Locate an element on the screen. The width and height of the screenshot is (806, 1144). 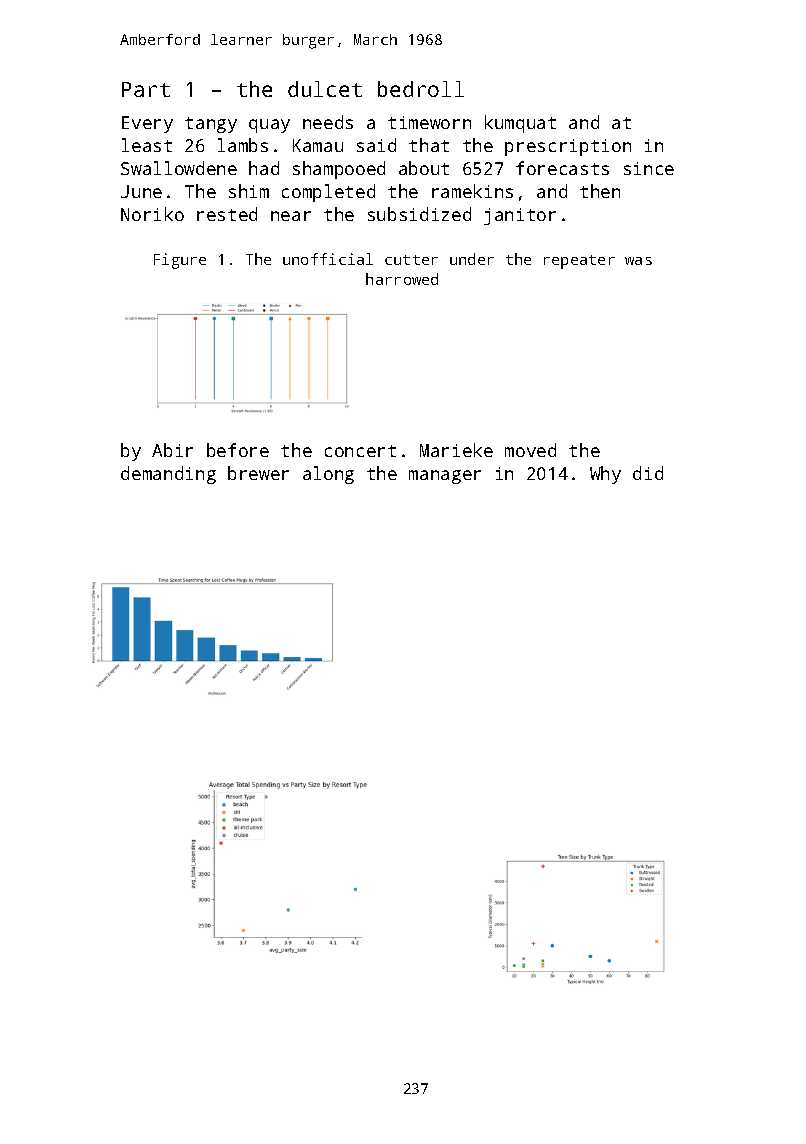
tangy is located at coordinates (211, 125).
